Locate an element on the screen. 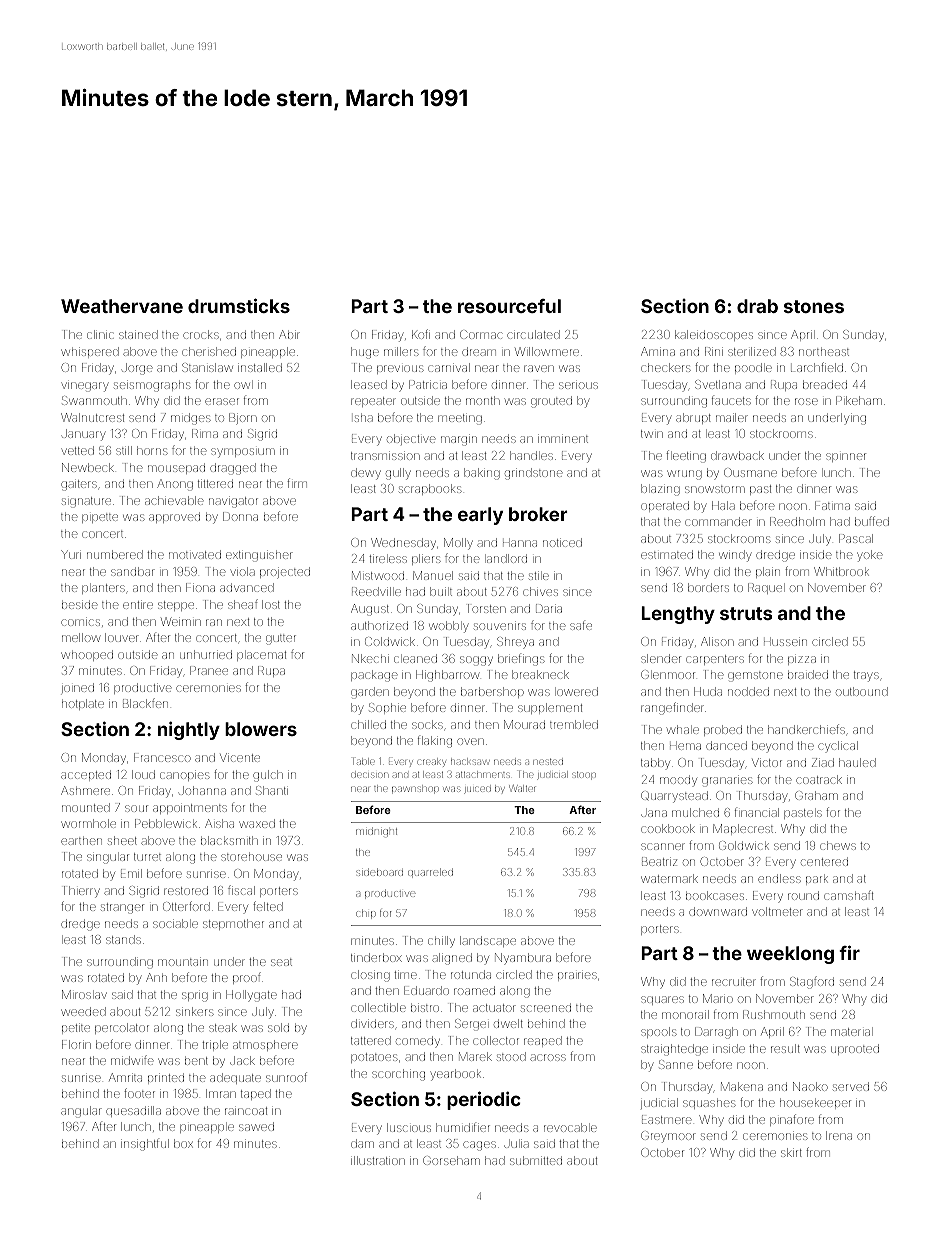 The image size is (952, 1233). installed is located at coordinates (260, 367).
